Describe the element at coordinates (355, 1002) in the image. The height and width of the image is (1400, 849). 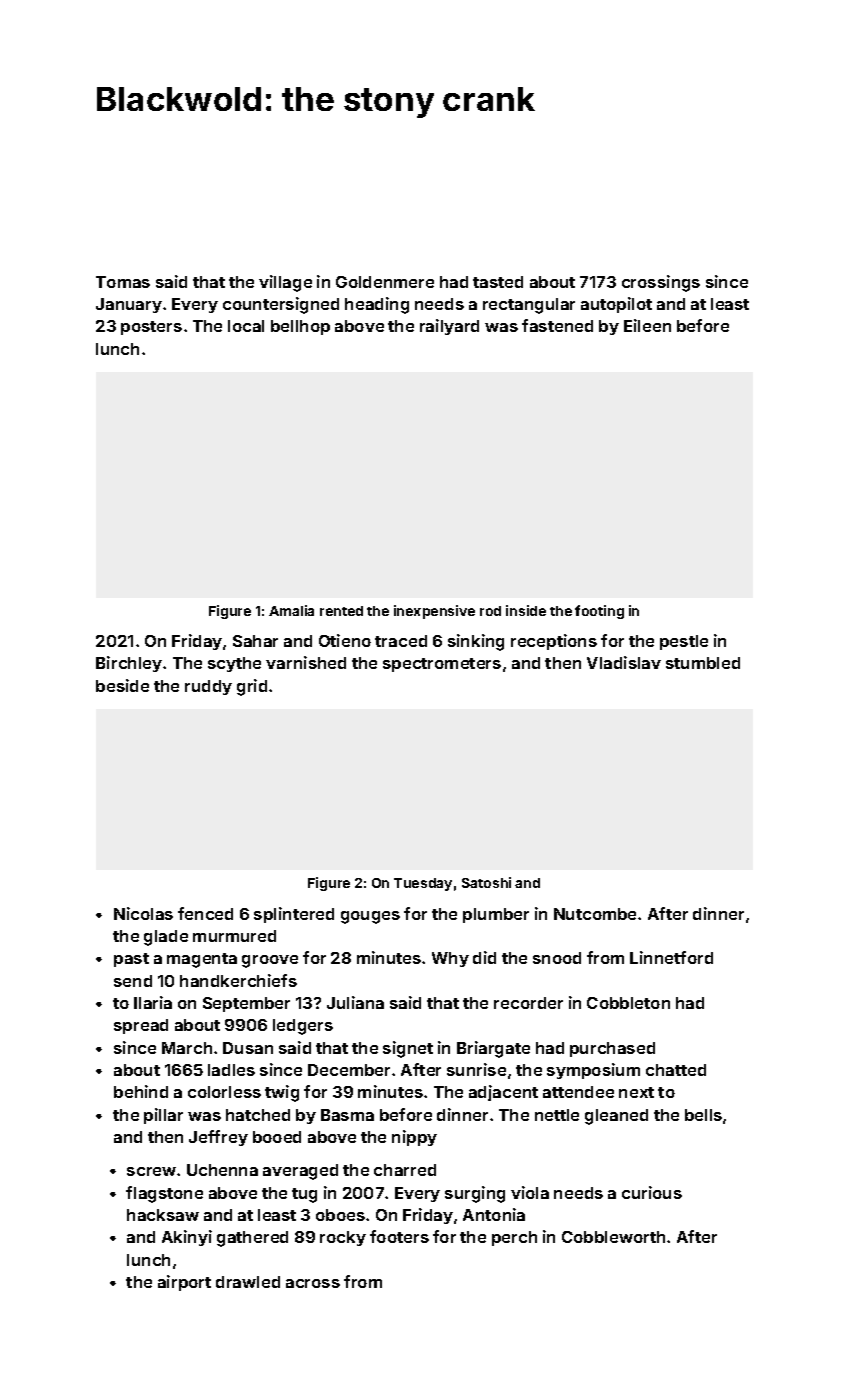
I see `Juliana` at that location.
